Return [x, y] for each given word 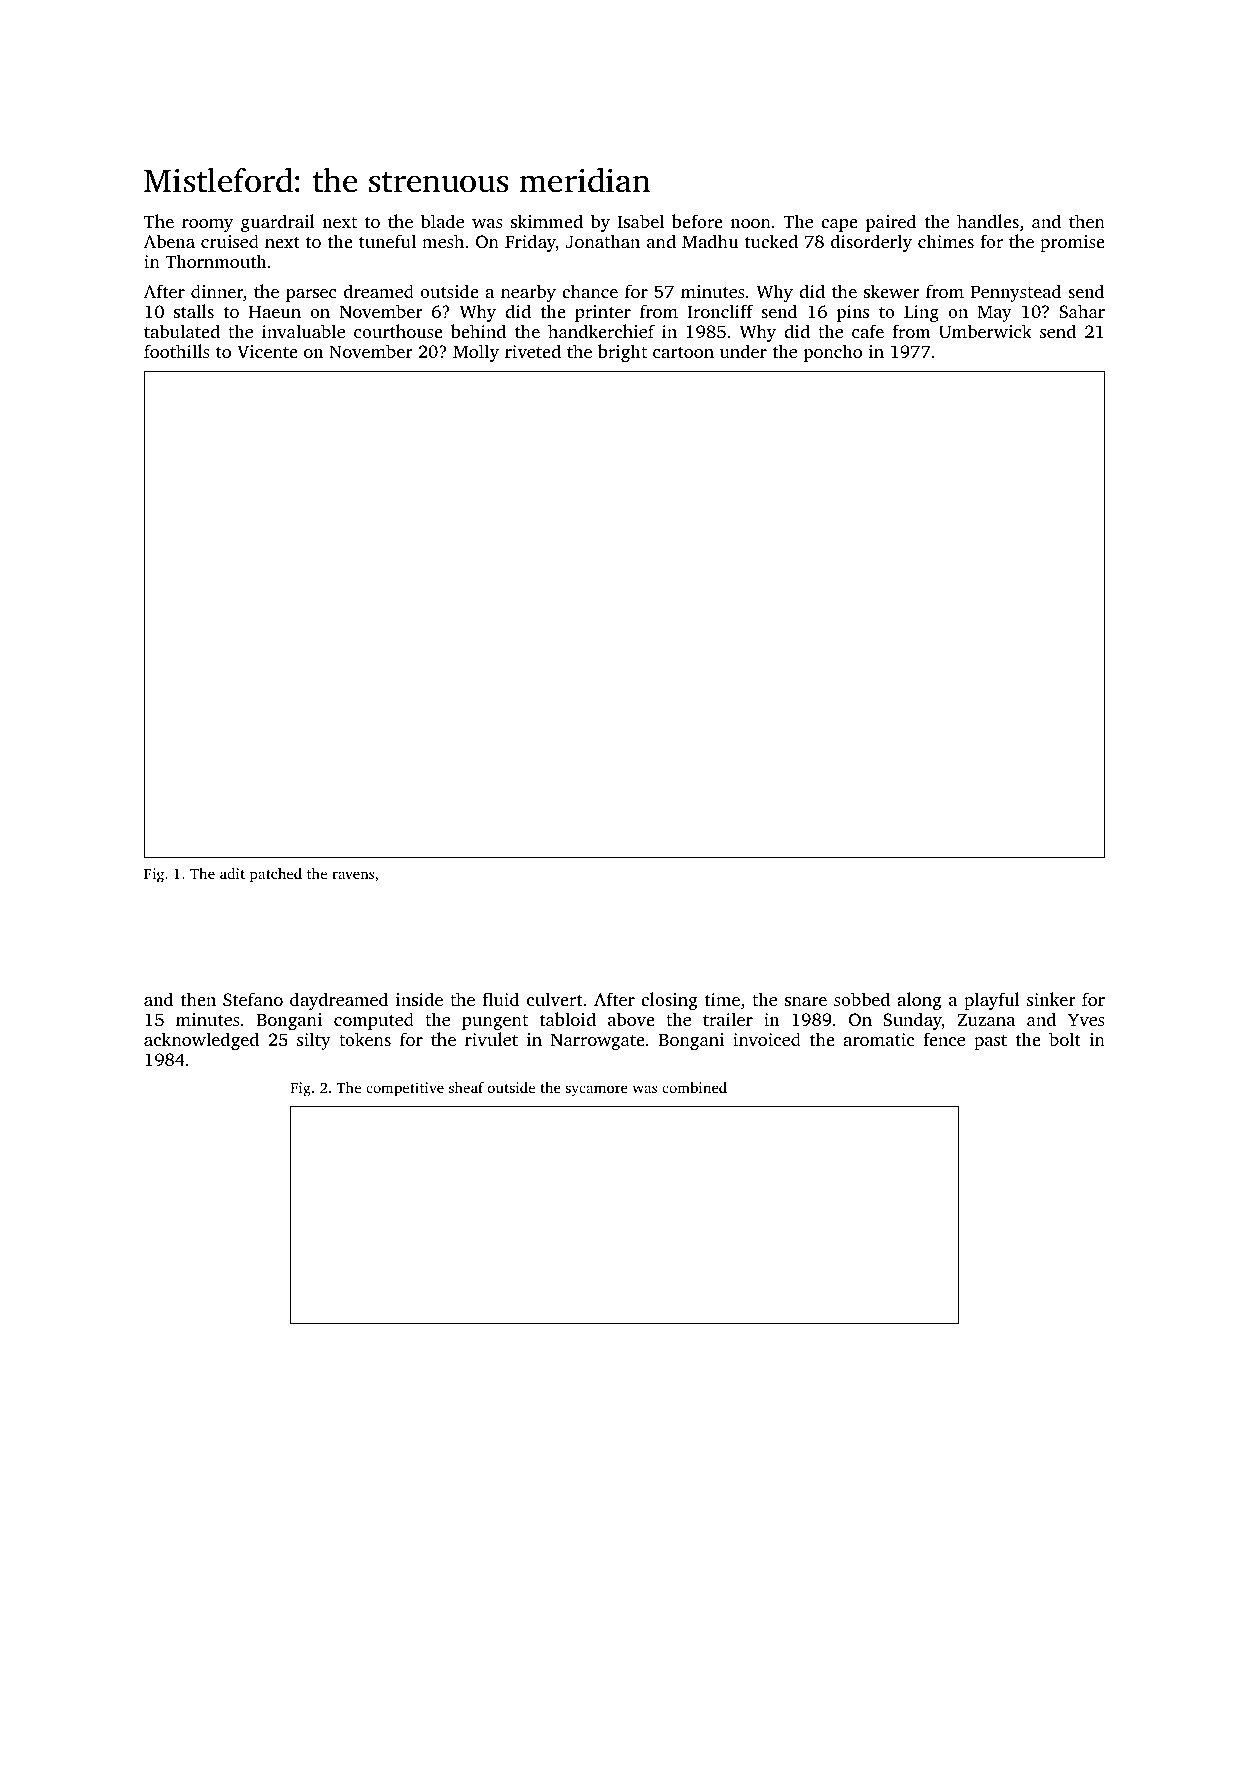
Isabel [641, 221]
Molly [476, 353]
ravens [353, 875]
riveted [533, 351]
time [722, 999]
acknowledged [201, 1041]
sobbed [862, 999]
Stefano [253, 999]
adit [232, 873]
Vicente [267, 352]
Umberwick [985, 331]
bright [622, 353]
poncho [832, 353]
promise [1072, 243]
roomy [207, 225]
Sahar [1082, 311]
